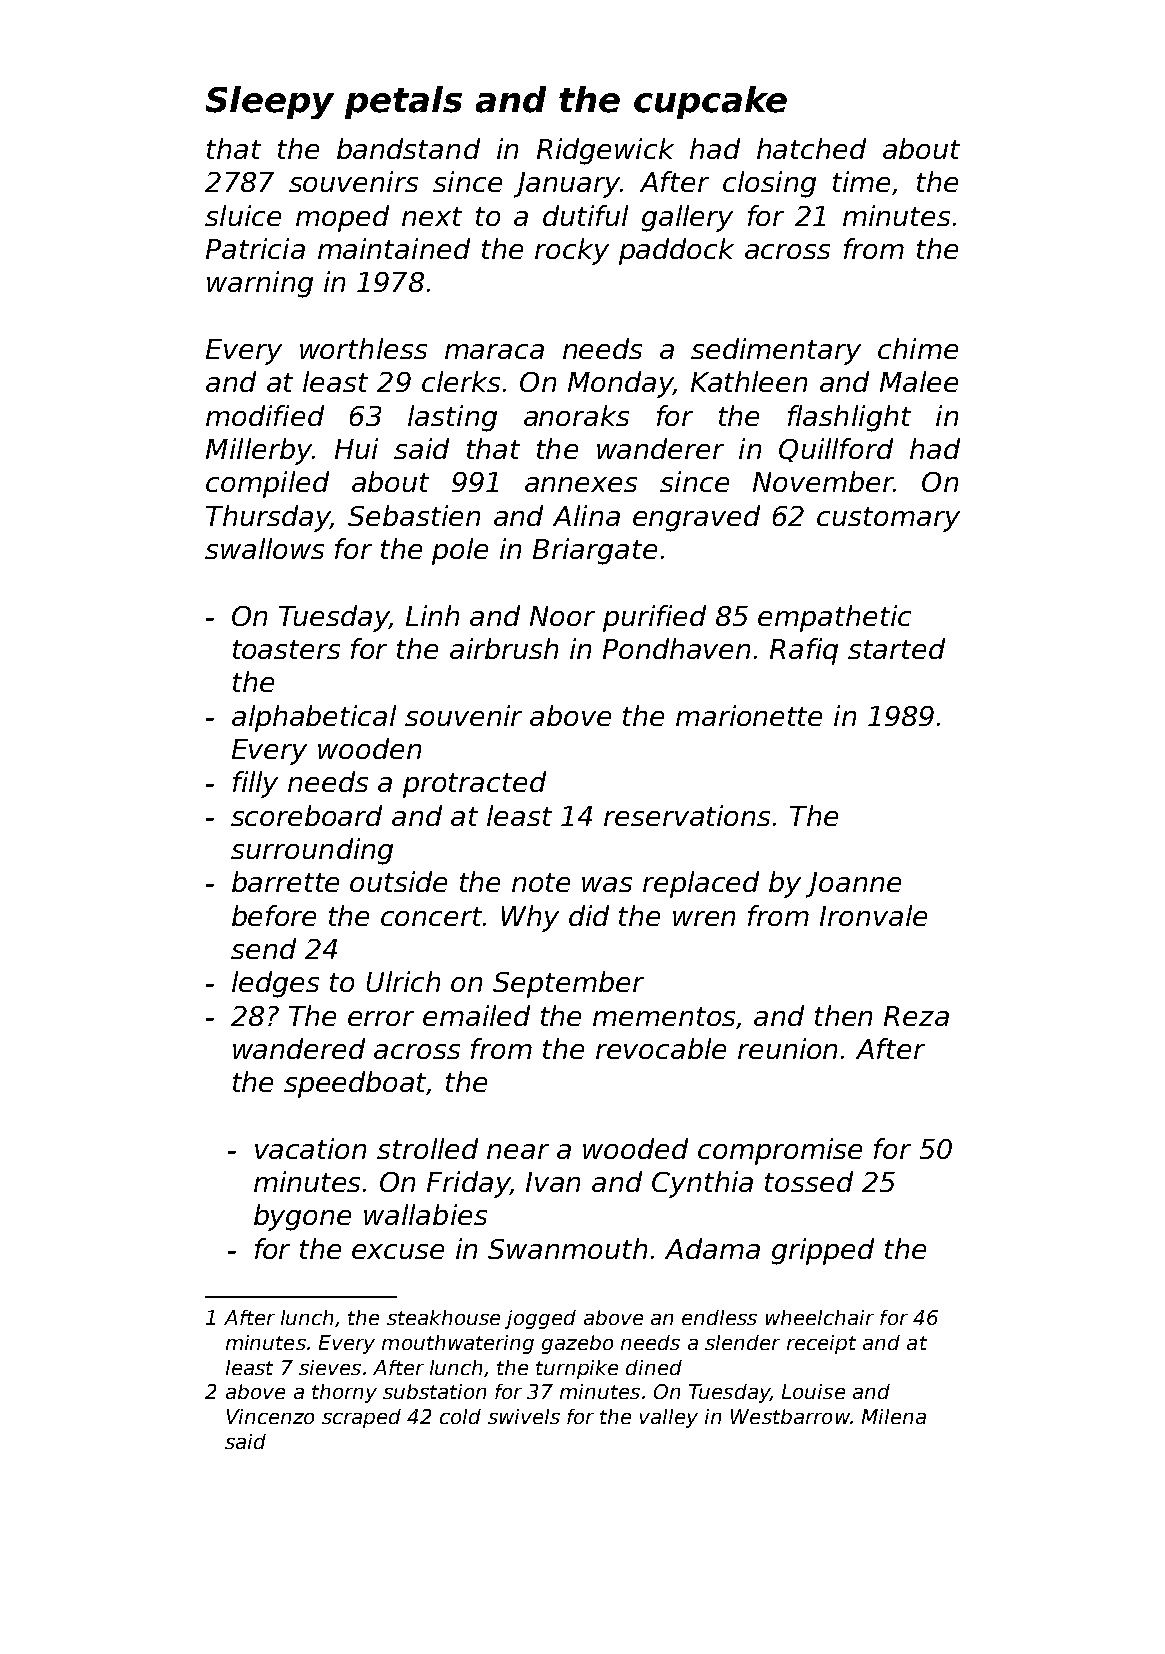 The width and height of the screenshot is (1165, 1654). I want to click on Hui, so click(356, 448).
